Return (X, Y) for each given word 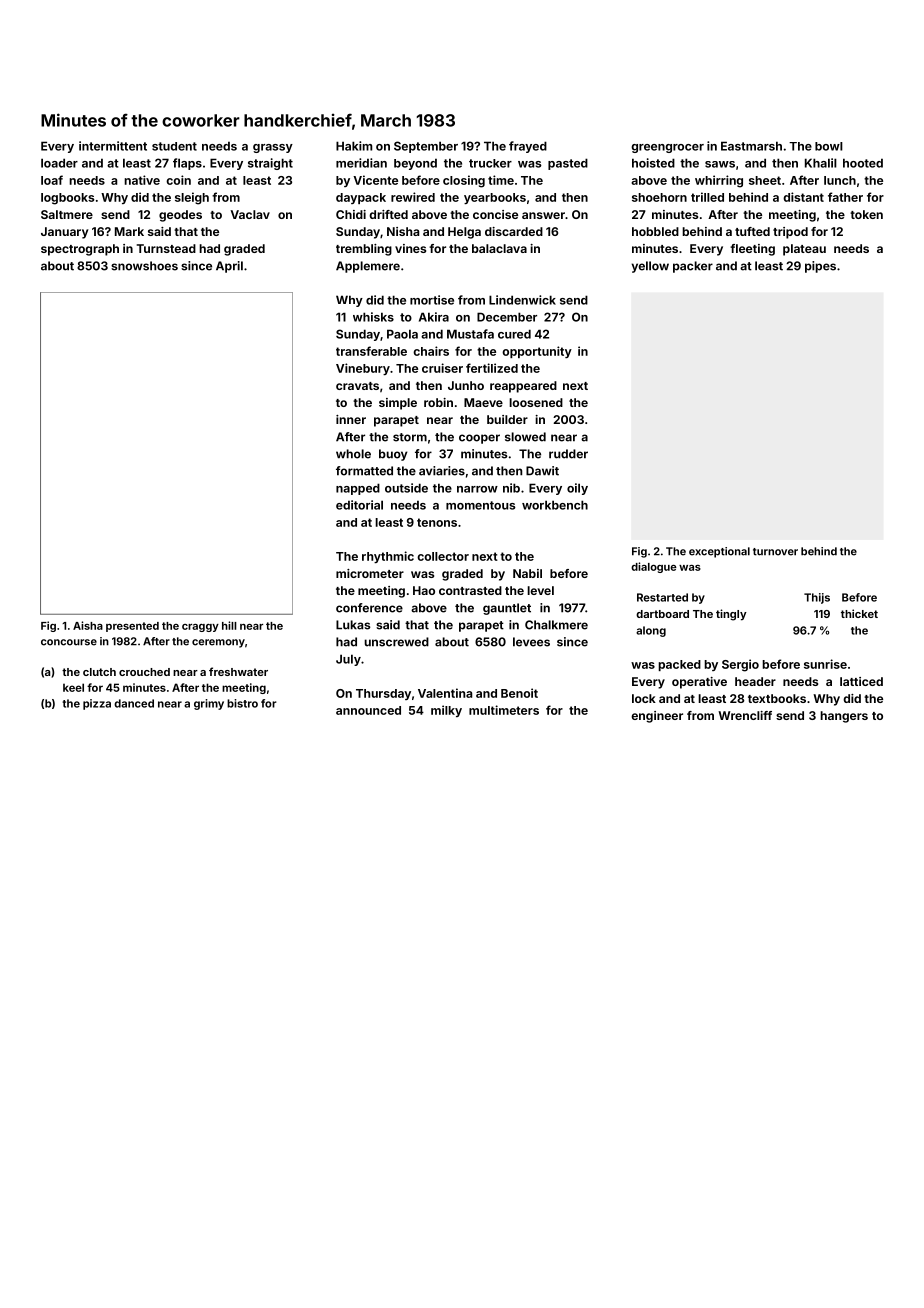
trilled (707, 197)
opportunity (537, 352)
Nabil (527, 573)
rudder (568, 454)
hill (229, 625)
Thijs (817, 598)
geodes (180, 216)
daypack (361, 198)
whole (353, 454)
